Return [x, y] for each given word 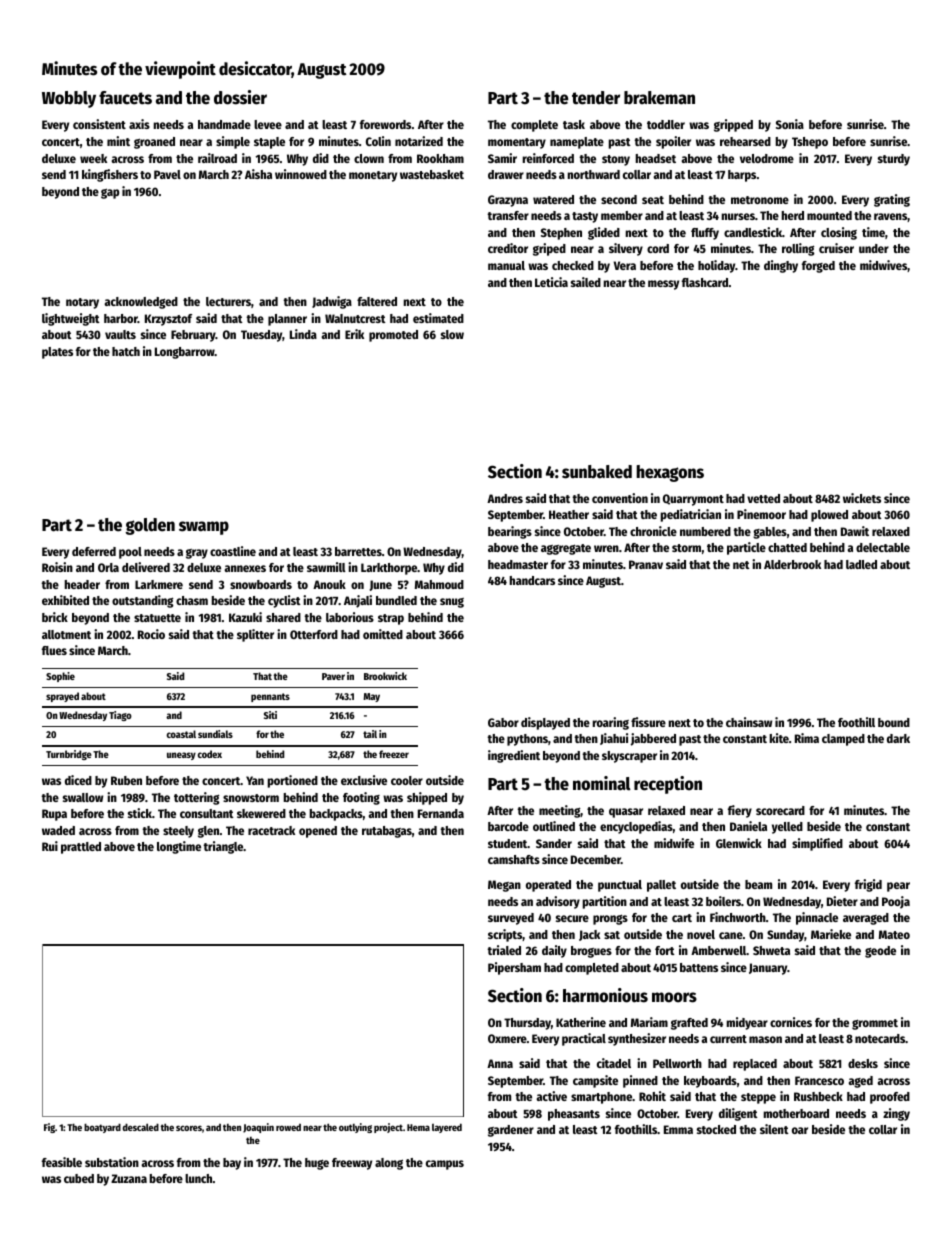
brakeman [659, 98]
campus [445, 1165]
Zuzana [129, 1178]
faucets [125, 98]
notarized [419, 141]
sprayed [62, 697]
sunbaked [597, 472]
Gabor [503, 722]
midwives [883, 265]
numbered [705, 531]
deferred [94, 551]
